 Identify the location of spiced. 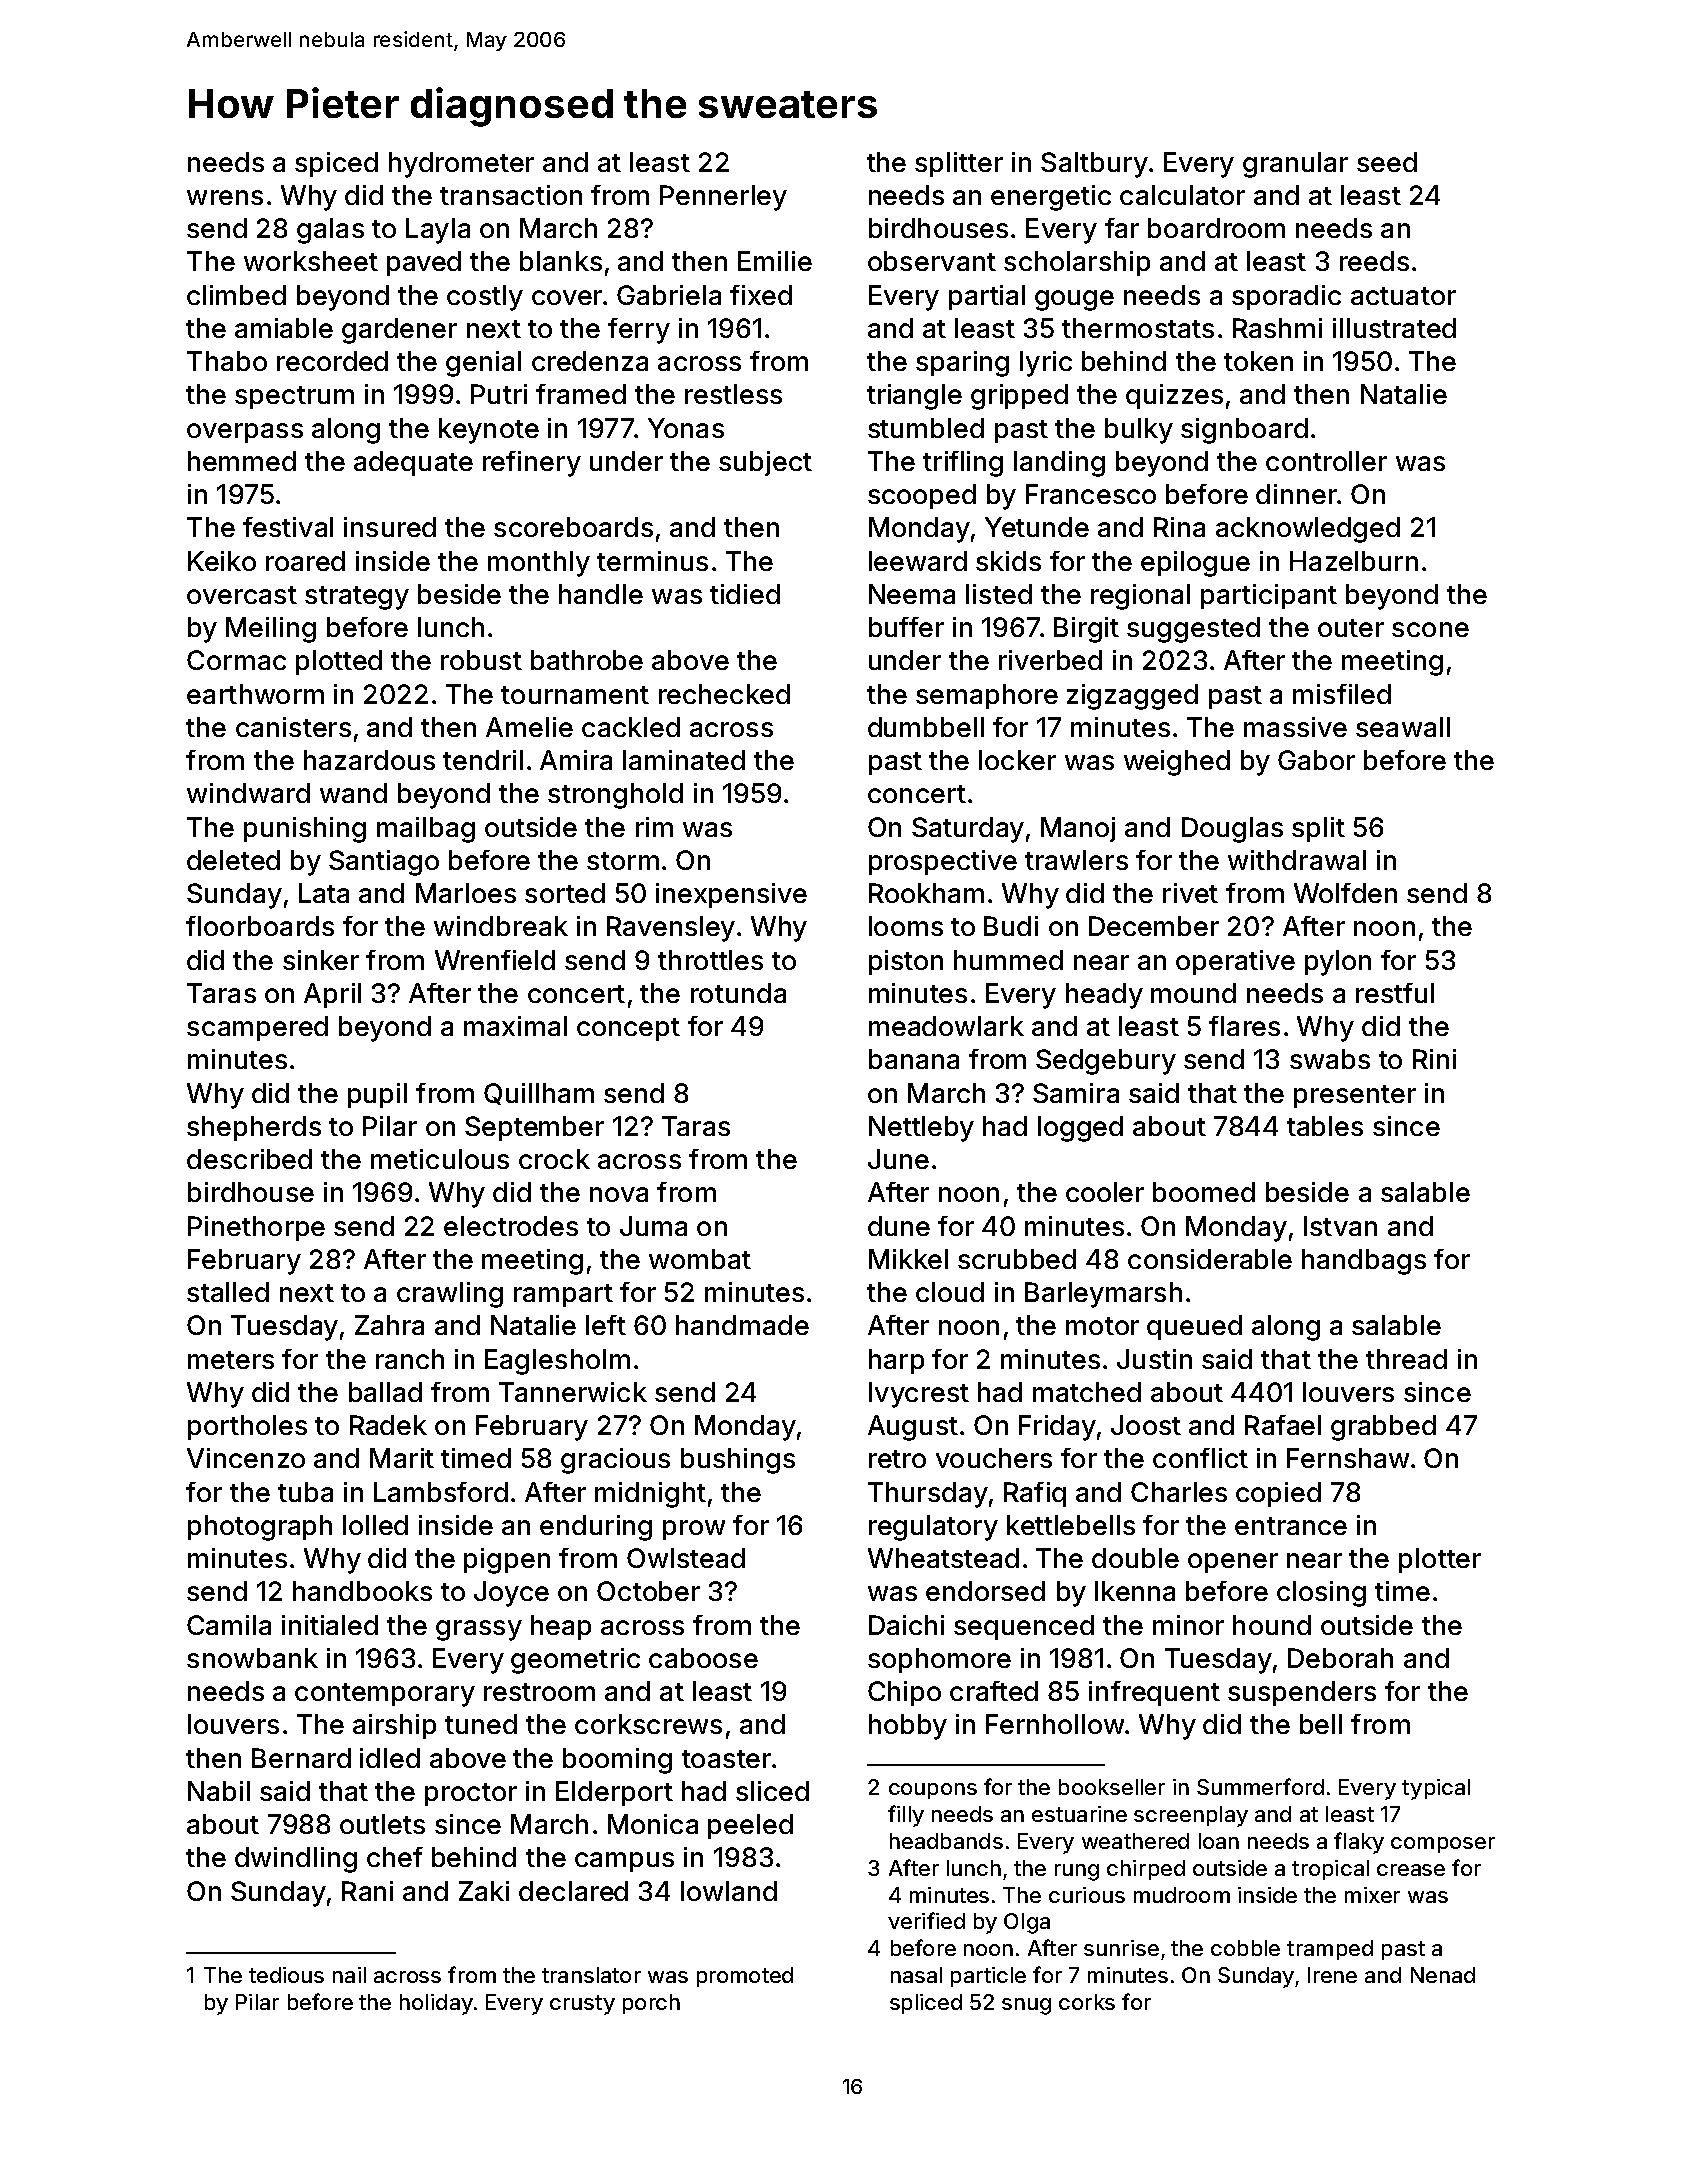
(336, 164).
